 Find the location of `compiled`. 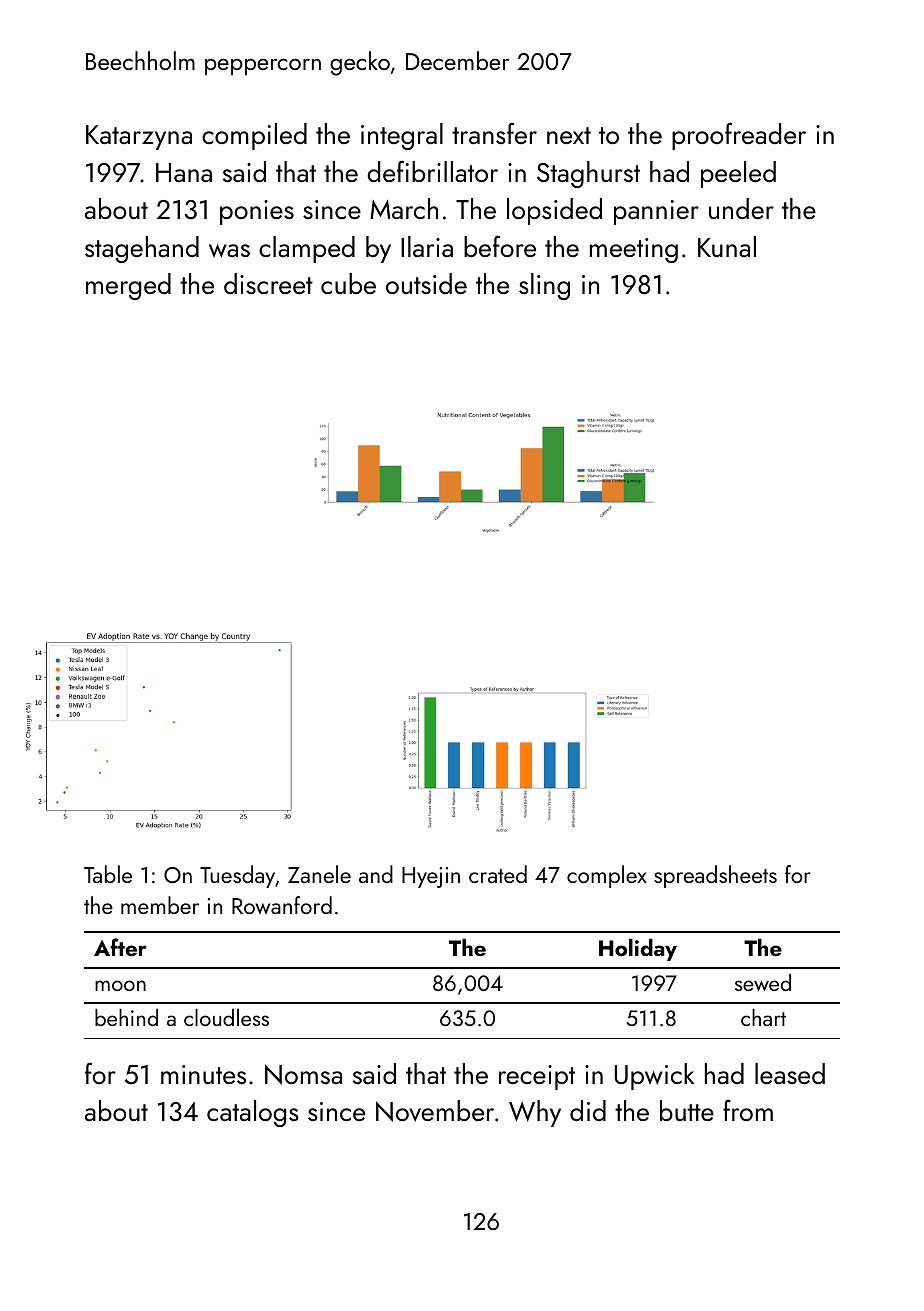

compiled is located at coordinates (254, 136).
